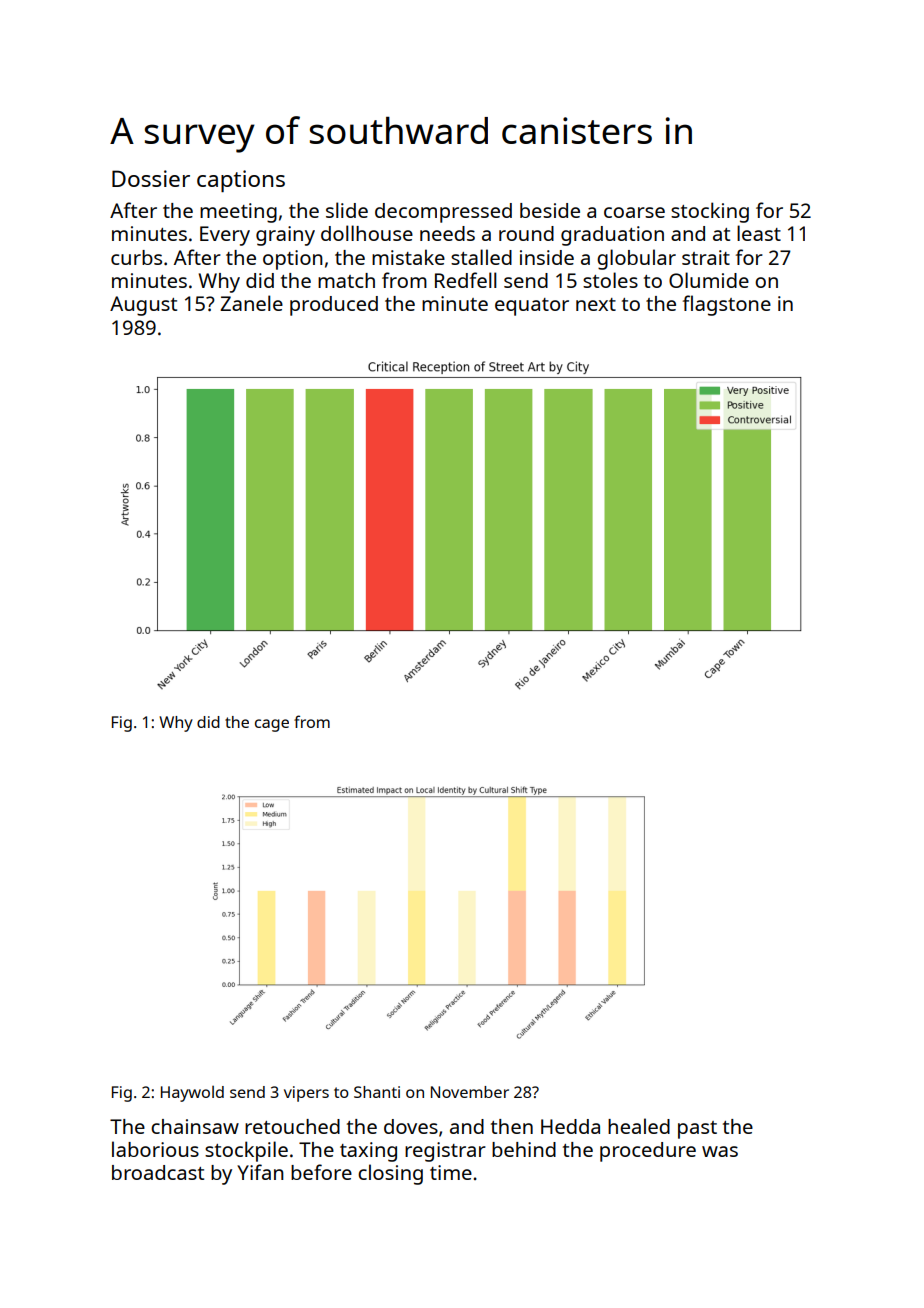 This screenshot has height=1308, width=924. What do you see at coordinates (251, 303) in the screenshot?
I see `Zanele` at bounding box center [251, 303].
